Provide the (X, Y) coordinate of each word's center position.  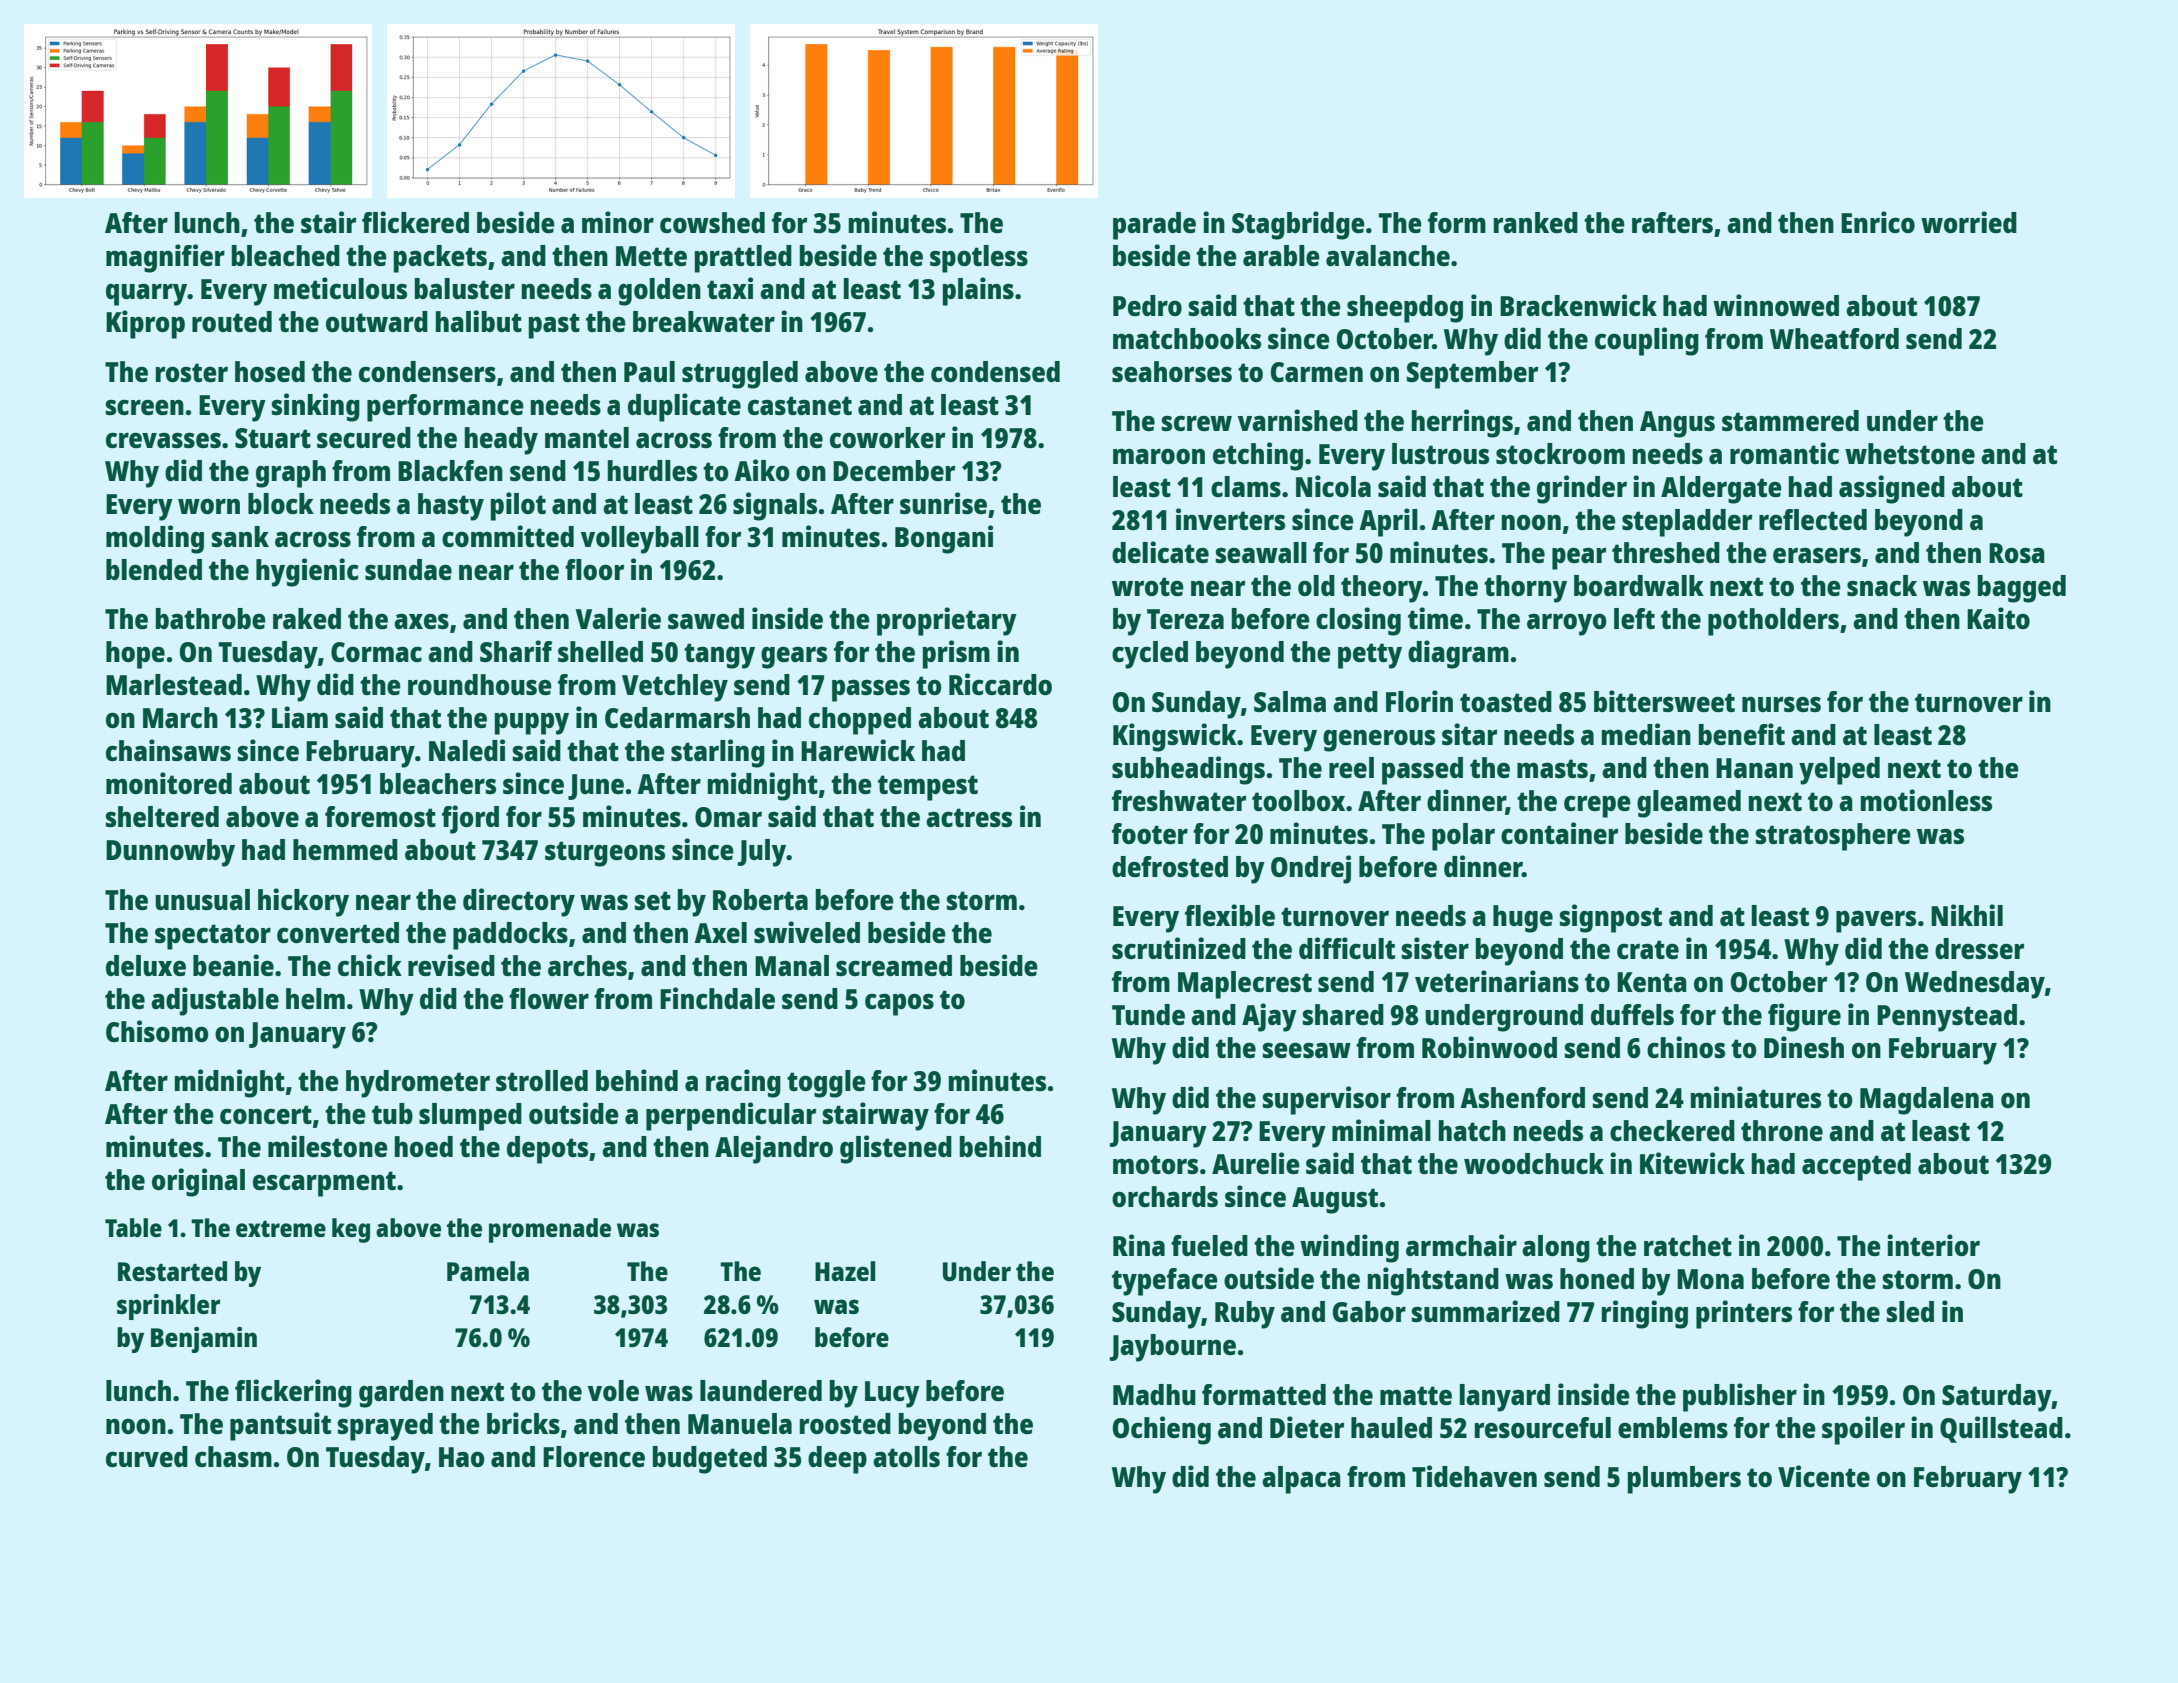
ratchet (1688, 1245)
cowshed (712, 222)
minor (618, 222)
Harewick (858, 750)
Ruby (1245, 1315)
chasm (233, 1456)
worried (1969, 222)
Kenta (1652, 982)
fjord (470, 819)
